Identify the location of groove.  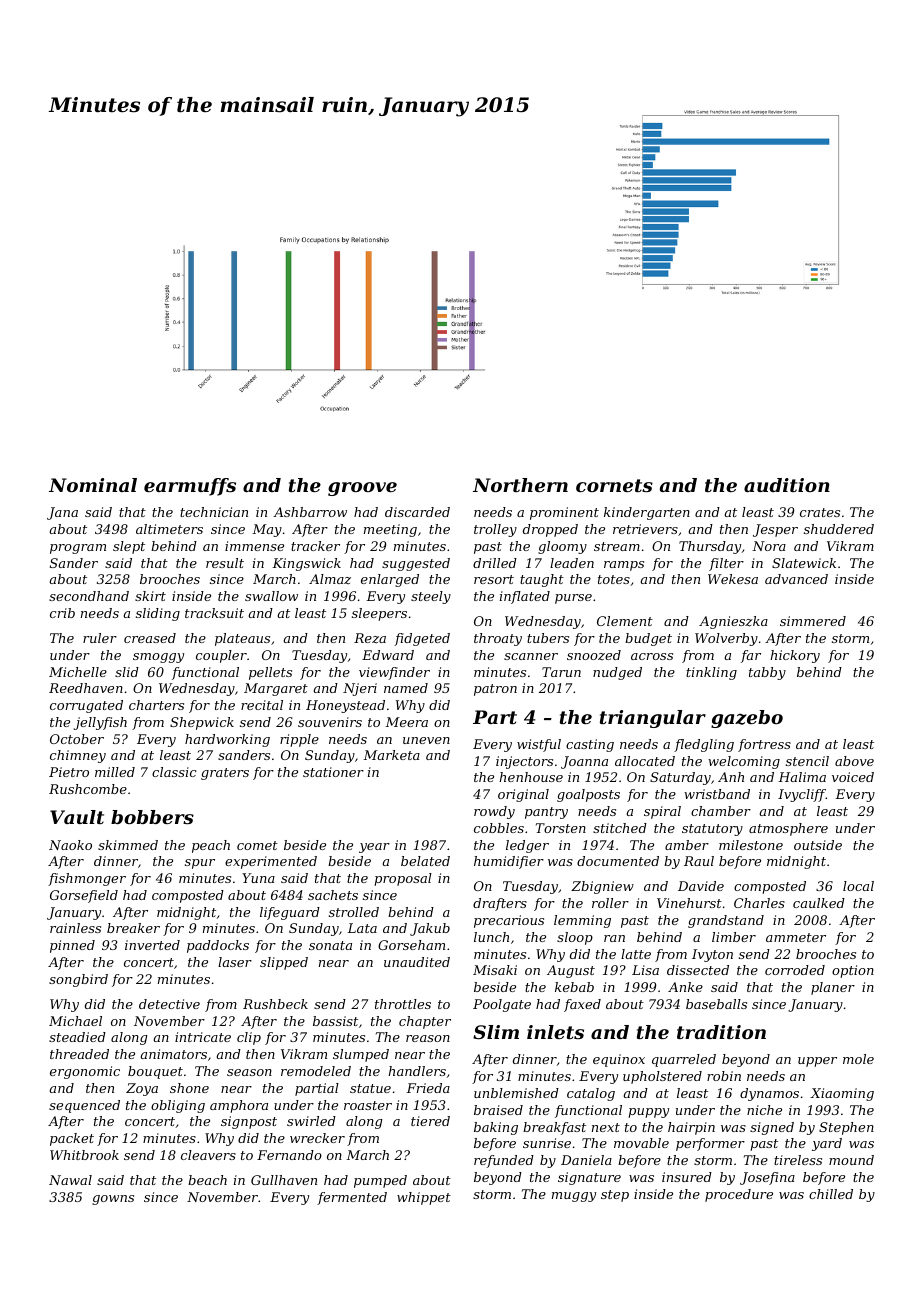
(362, 489).
